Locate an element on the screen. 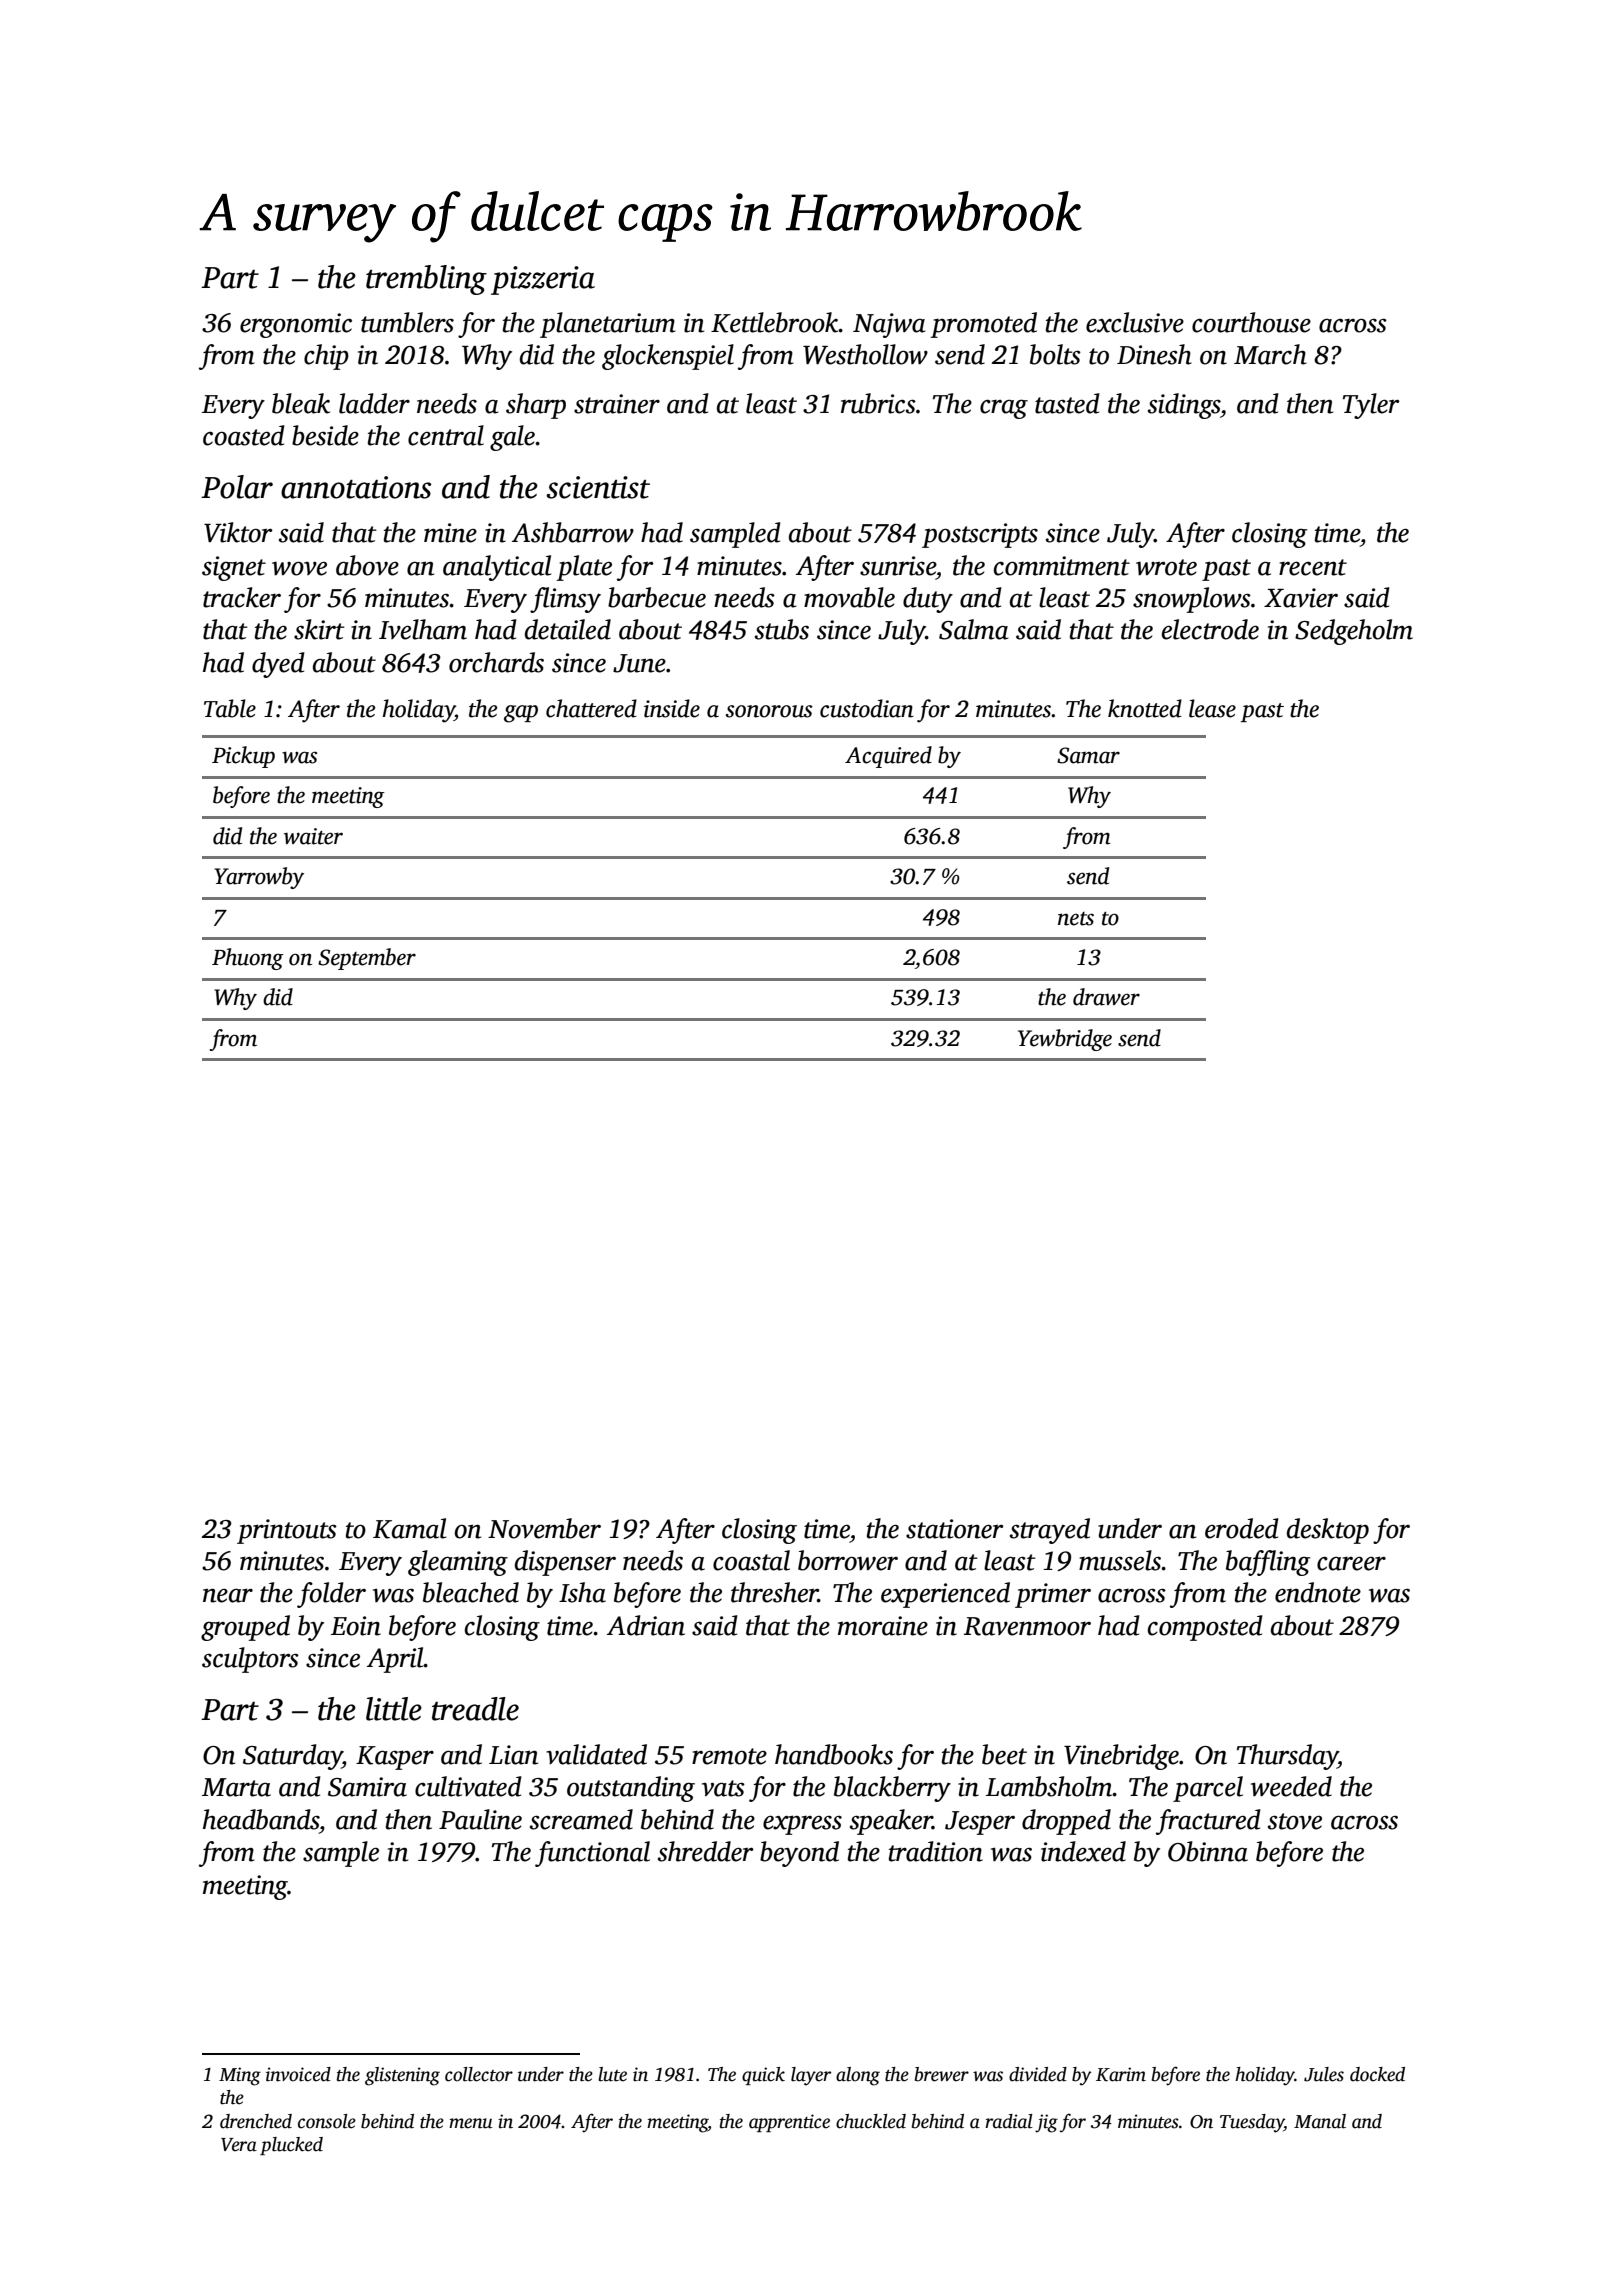  Yewbridge is located at coordinates (1065, 1040).
